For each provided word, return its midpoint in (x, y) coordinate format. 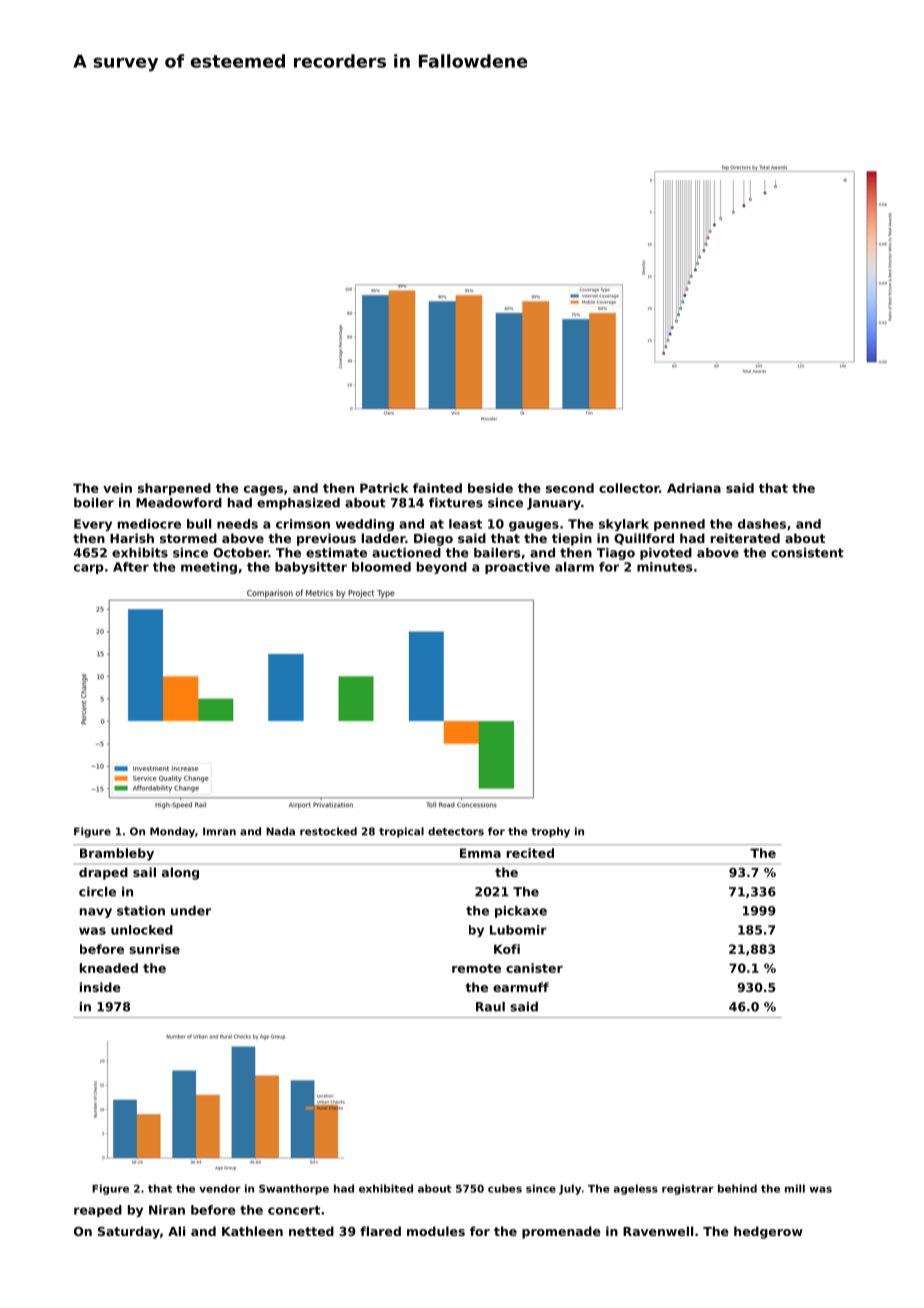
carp (89, 569)
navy (96, 913)
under (191, 911)
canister (534, 968)
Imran (219, 831)
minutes (665, 567)
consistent (807, 553)
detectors (456, 831)
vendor (220, 1188)
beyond (442, 568)
